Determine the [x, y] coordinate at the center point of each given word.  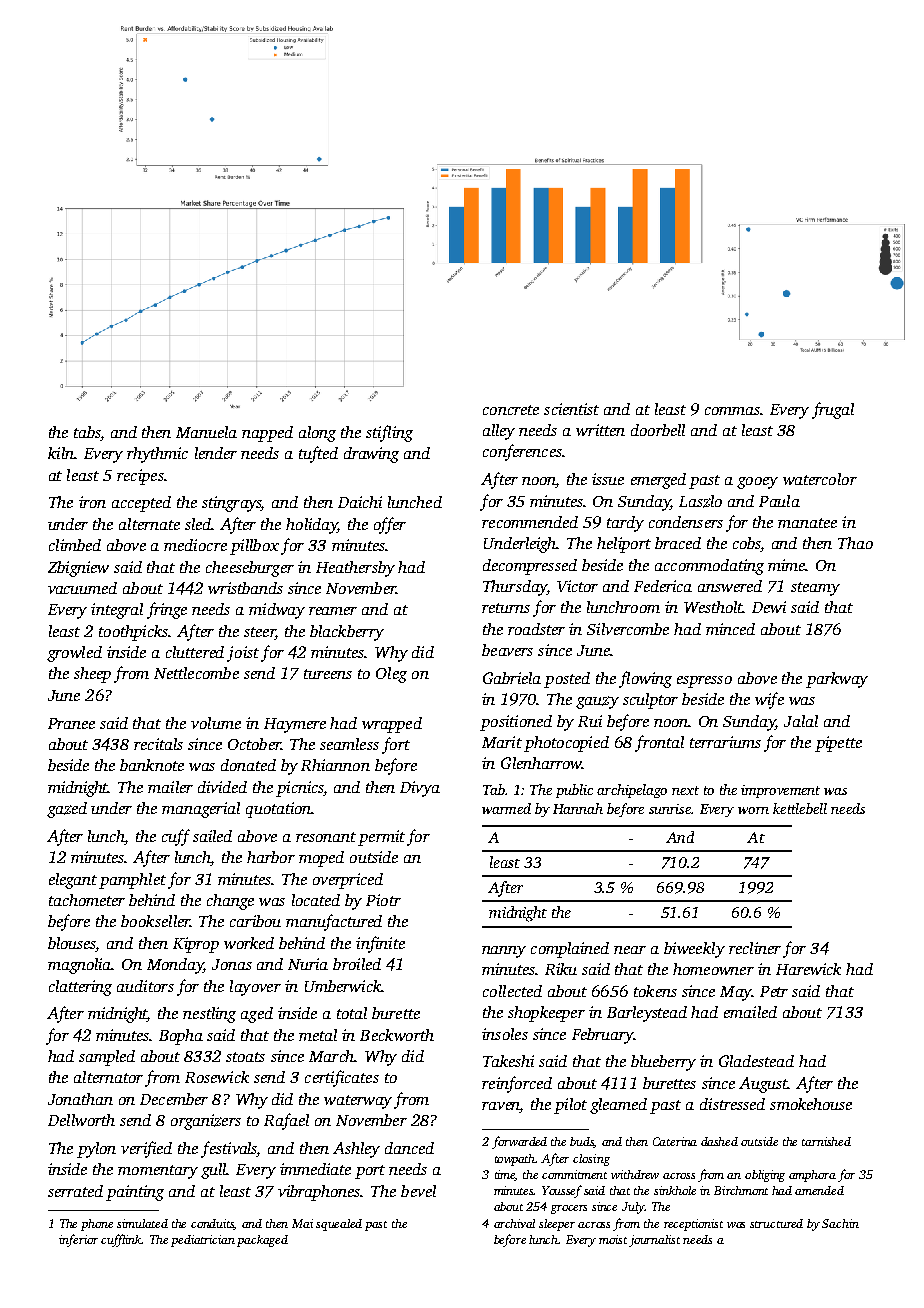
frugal [833, 410]
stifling [389, 433]
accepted [141, 504]
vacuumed [82, 588]
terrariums [725, 742]
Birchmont [741, 1190]
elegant [73, 881]
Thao [855, 543]
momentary [158, 1172]
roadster [536, 629]
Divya [420, 789]
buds [582, 1142]
